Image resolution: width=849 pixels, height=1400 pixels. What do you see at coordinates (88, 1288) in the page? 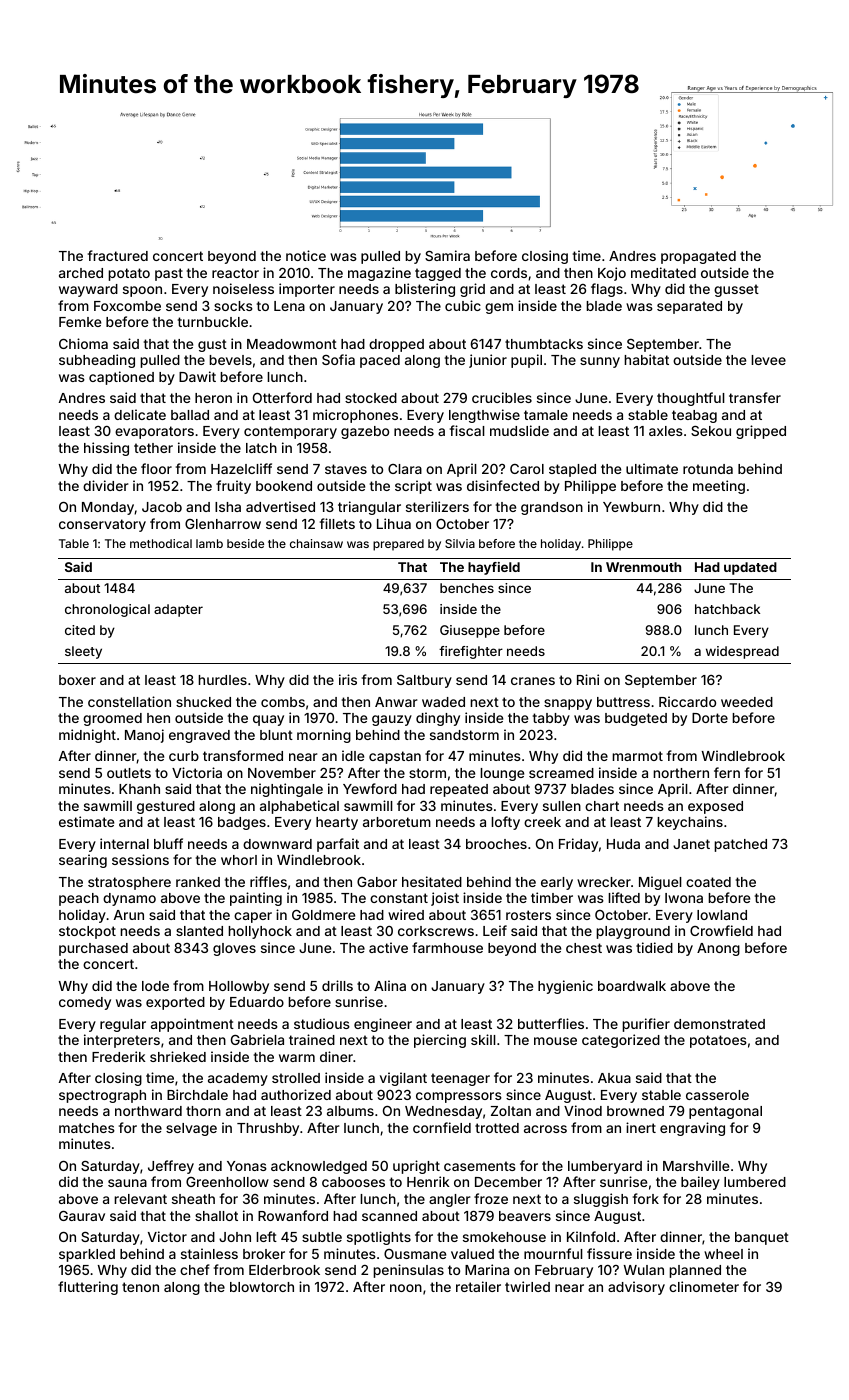
I see `fluttering` at bounding box center [88, 1288].
